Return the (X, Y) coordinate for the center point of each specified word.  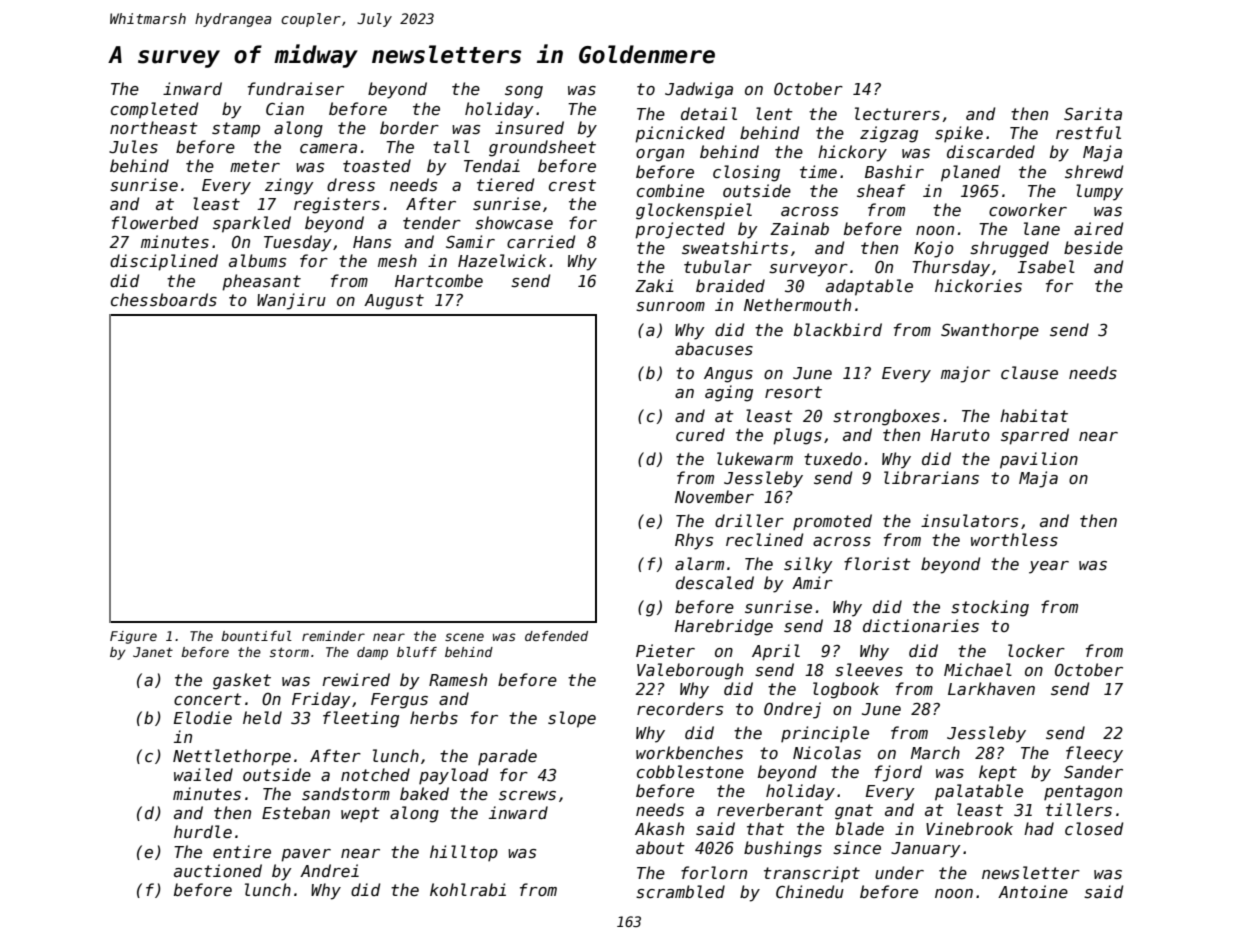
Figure (133, 637)
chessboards (164, 299)
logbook (846, 690)
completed (154, 110)
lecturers (897, 113)
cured (700, 434)
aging (729, 393)
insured (529, 128)
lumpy (1099, 192)
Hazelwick (502, 260)
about (660, 847)
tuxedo (833, 458)
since (857, 848)
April (776, 652)
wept (360, 815)
